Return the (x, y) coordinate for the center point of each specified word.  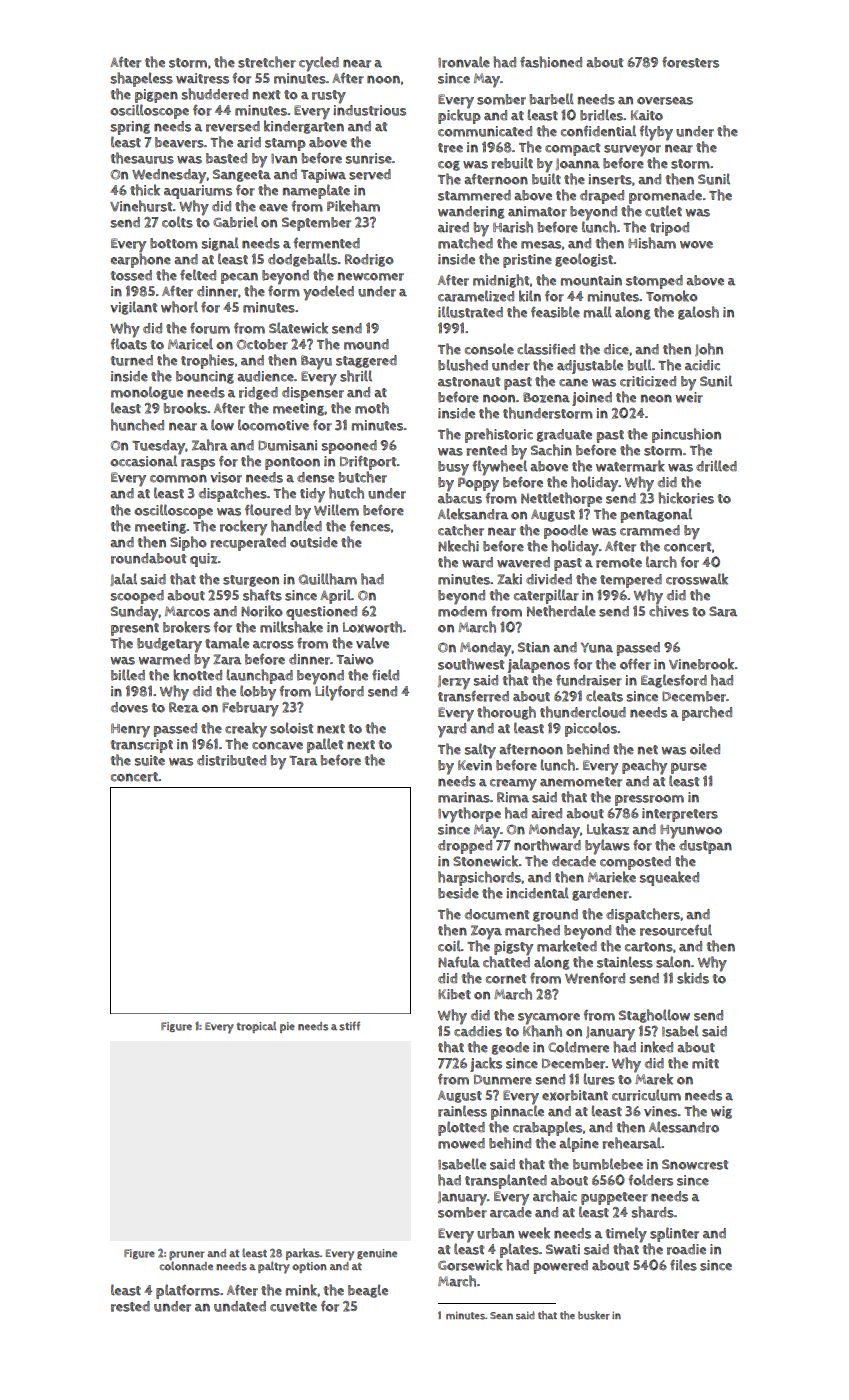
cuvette (293, 1307)
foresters (690, 62)
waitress (202, 78)
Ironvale (464, 62)
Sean (501, 1315)
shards (653, 1212)
